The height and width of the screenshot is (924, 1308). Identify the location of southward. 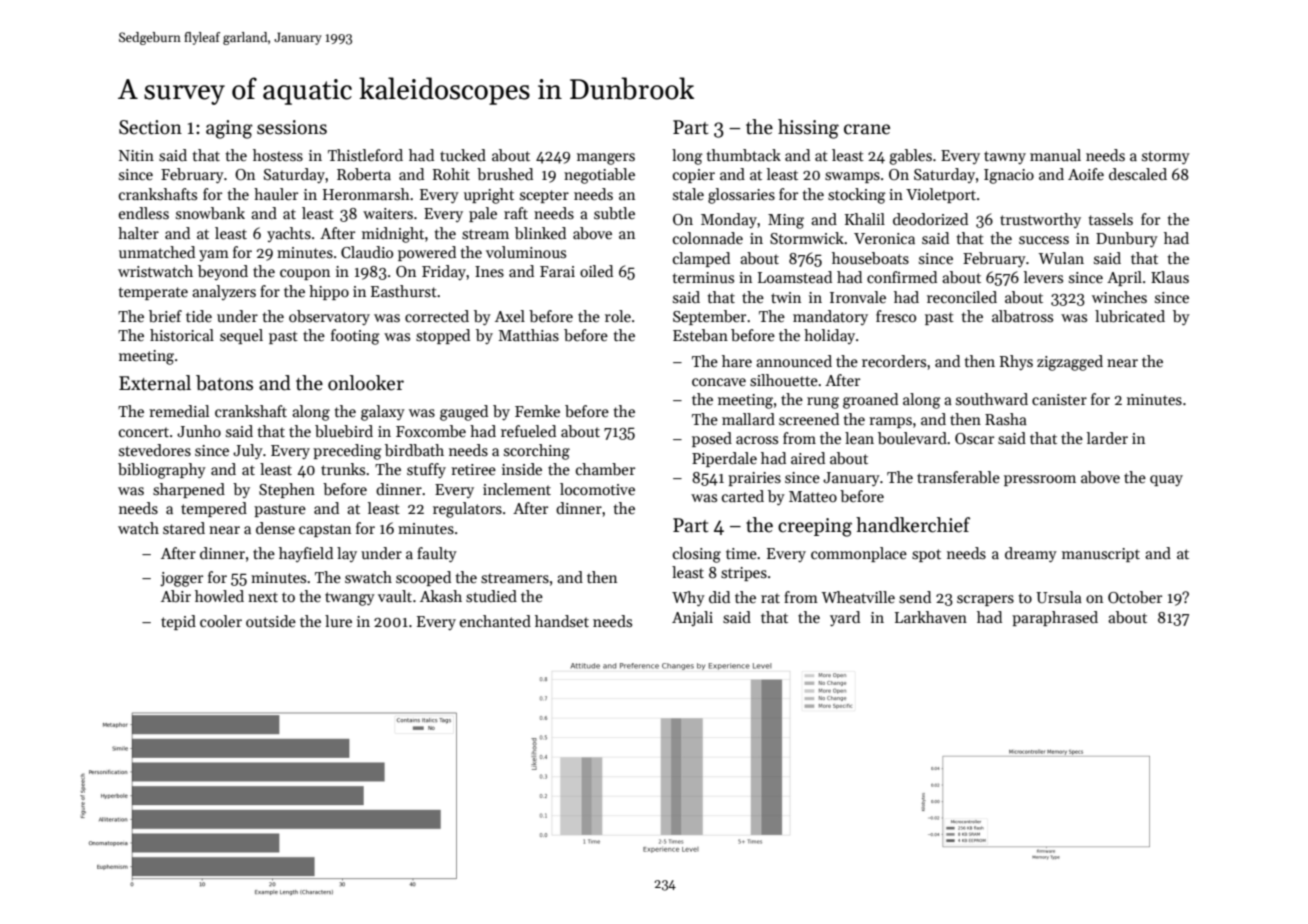
(992, 399).
